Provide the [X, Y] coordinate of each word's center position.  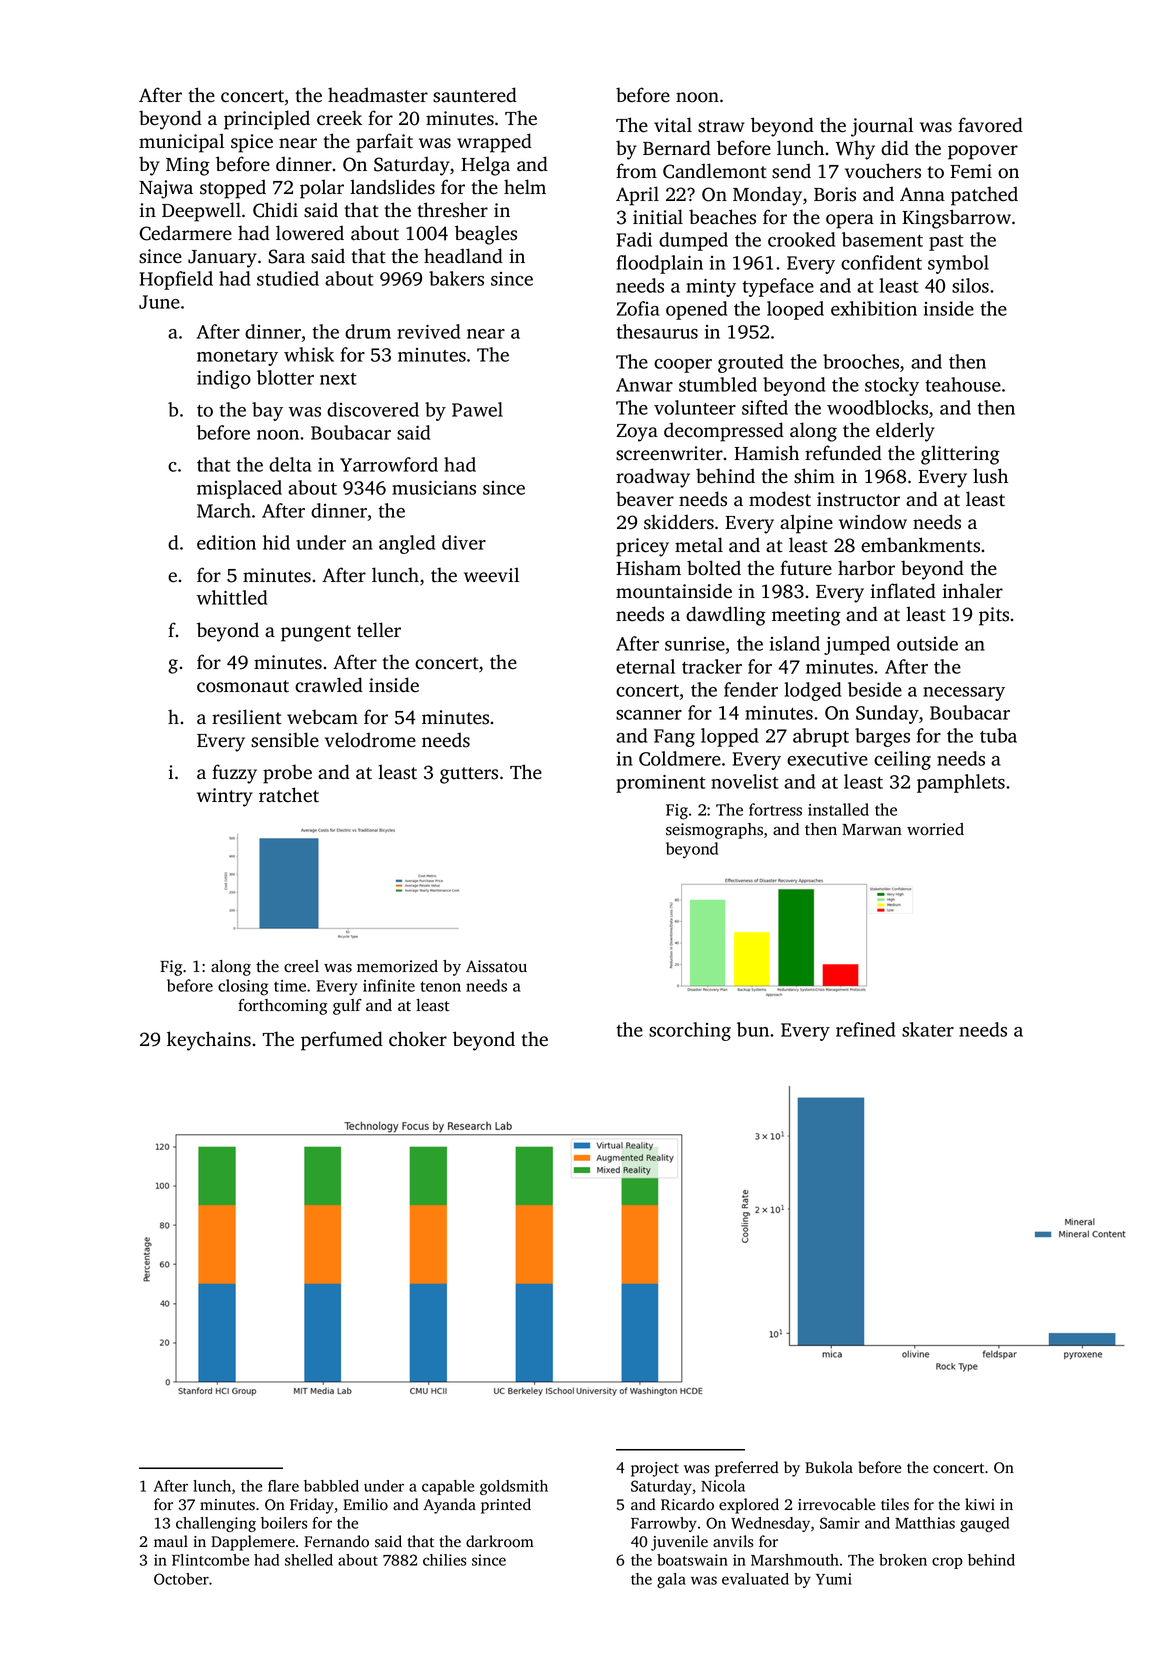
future [806, 568]
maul [171, 1541]
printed [506, 1506]
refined [865, 1029]
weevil [491, 575]
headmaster [378, 95]
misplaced [239, 489]
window [873, 522]
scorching [690, 1031]
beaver [645, 499]
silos [970, 285]
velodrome [370, 740]
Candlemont [715, 171]
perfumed [342, 1041]
